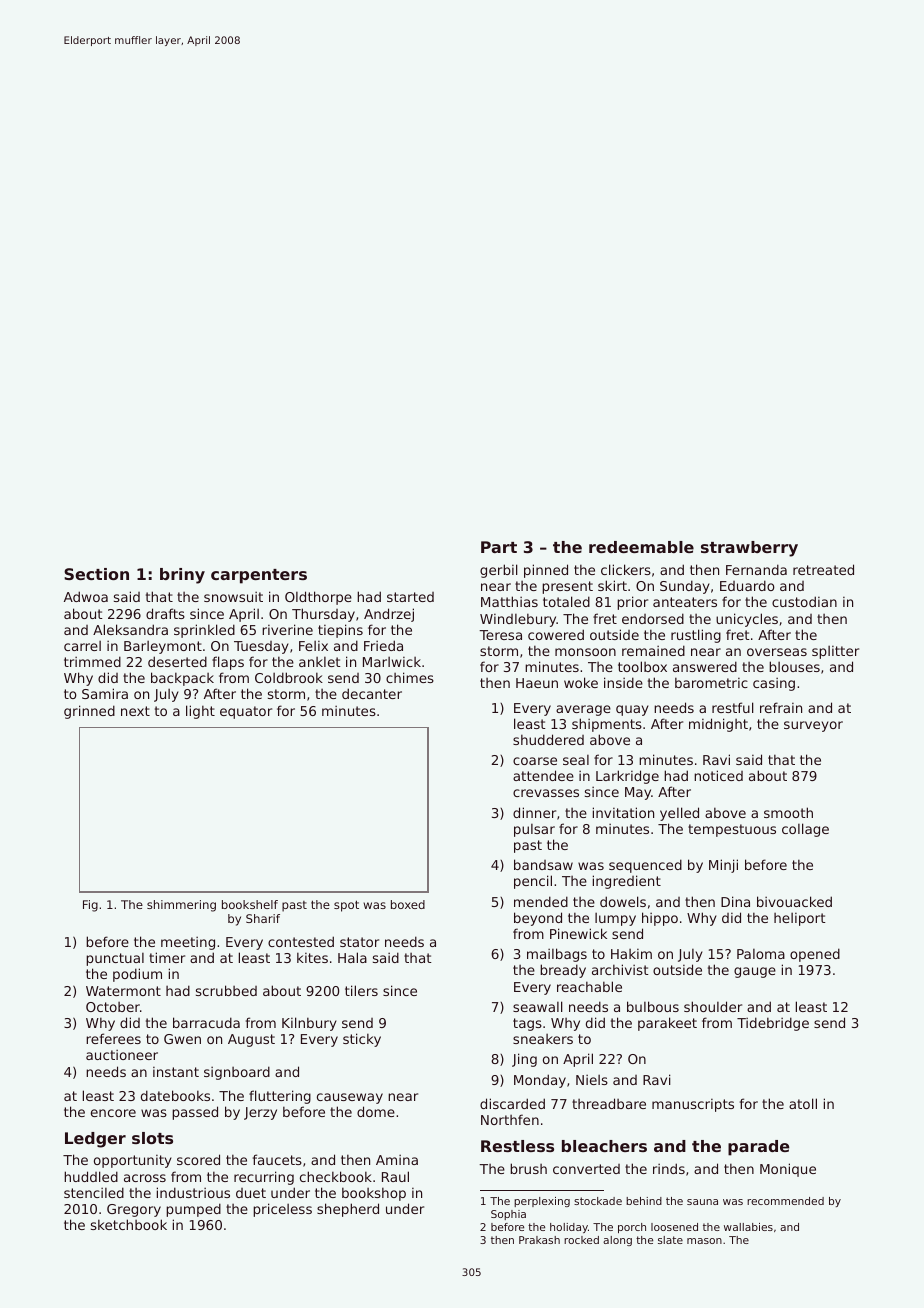 The width and height of the page is (924, 1308). Describe the element at coordinates (200, 712) in the page. I see `light` at that location.
